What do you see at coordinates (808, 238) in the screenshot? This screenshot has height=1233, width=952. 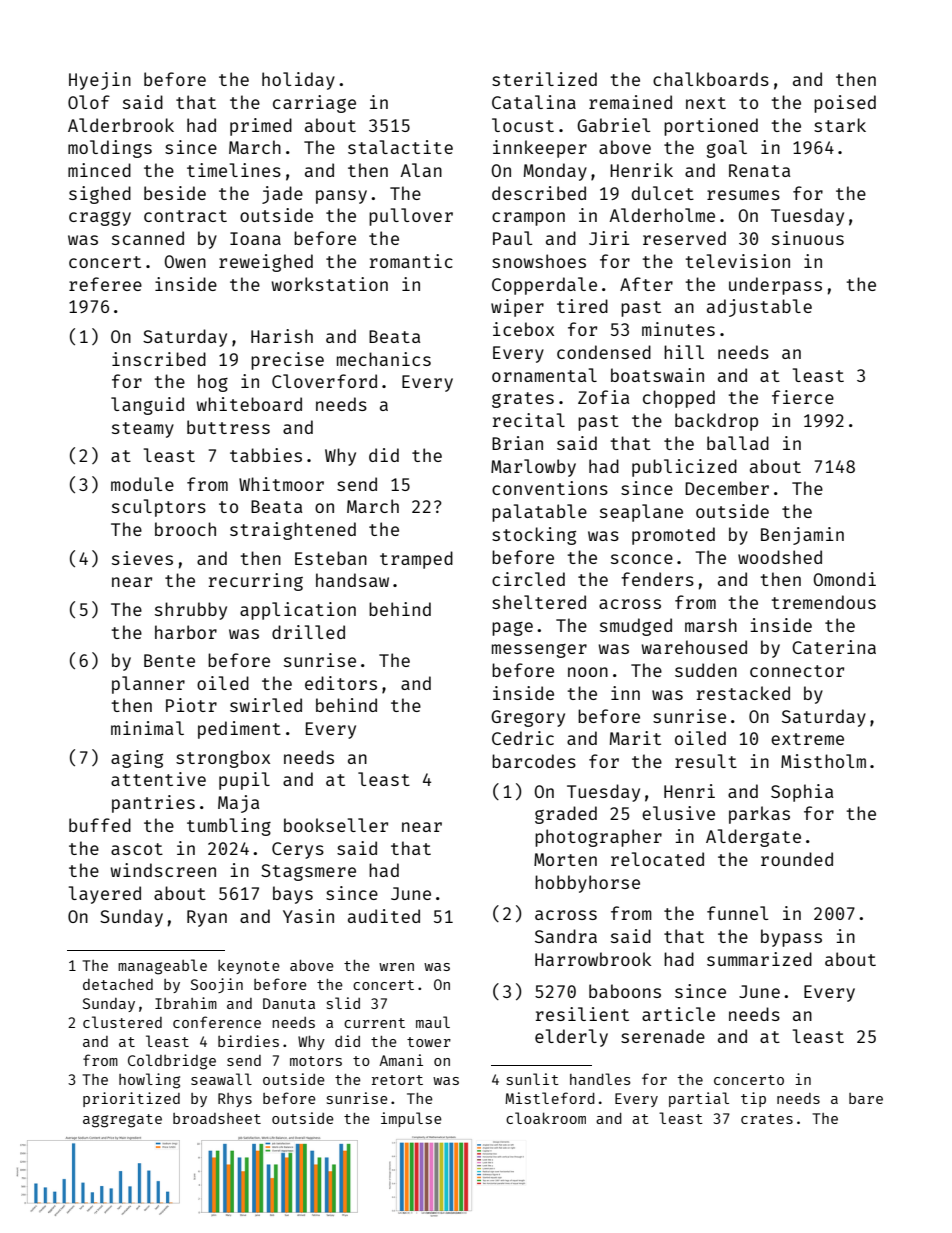 I see `sinuous` at bounding box center [808, 238].
